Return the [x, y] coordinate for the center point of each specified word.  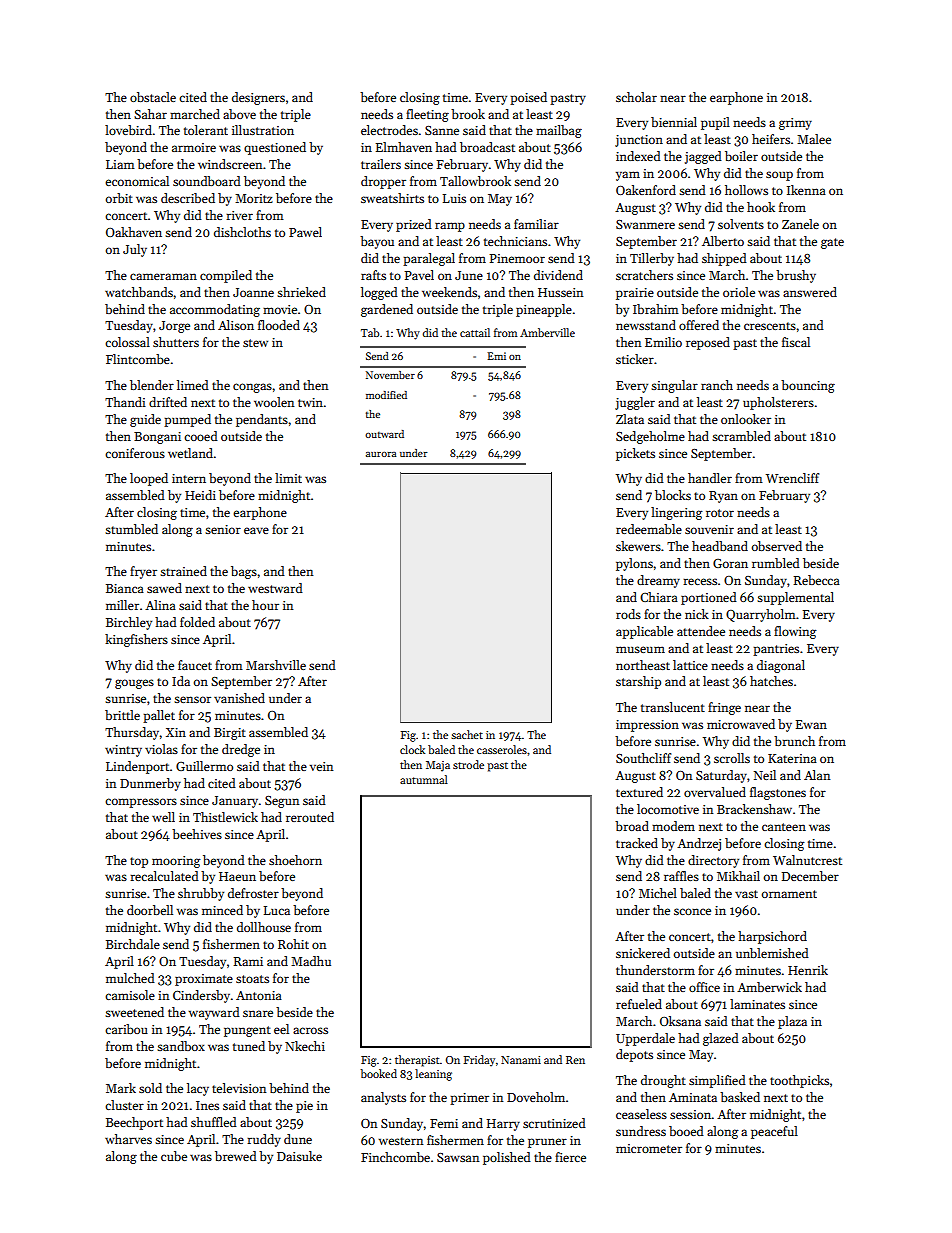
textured [639, 792]
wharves [128, 1139]
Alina [160, 605]
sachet [467, 734]
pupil [715, 123]
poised [528, 98]
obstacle [153, 97]
